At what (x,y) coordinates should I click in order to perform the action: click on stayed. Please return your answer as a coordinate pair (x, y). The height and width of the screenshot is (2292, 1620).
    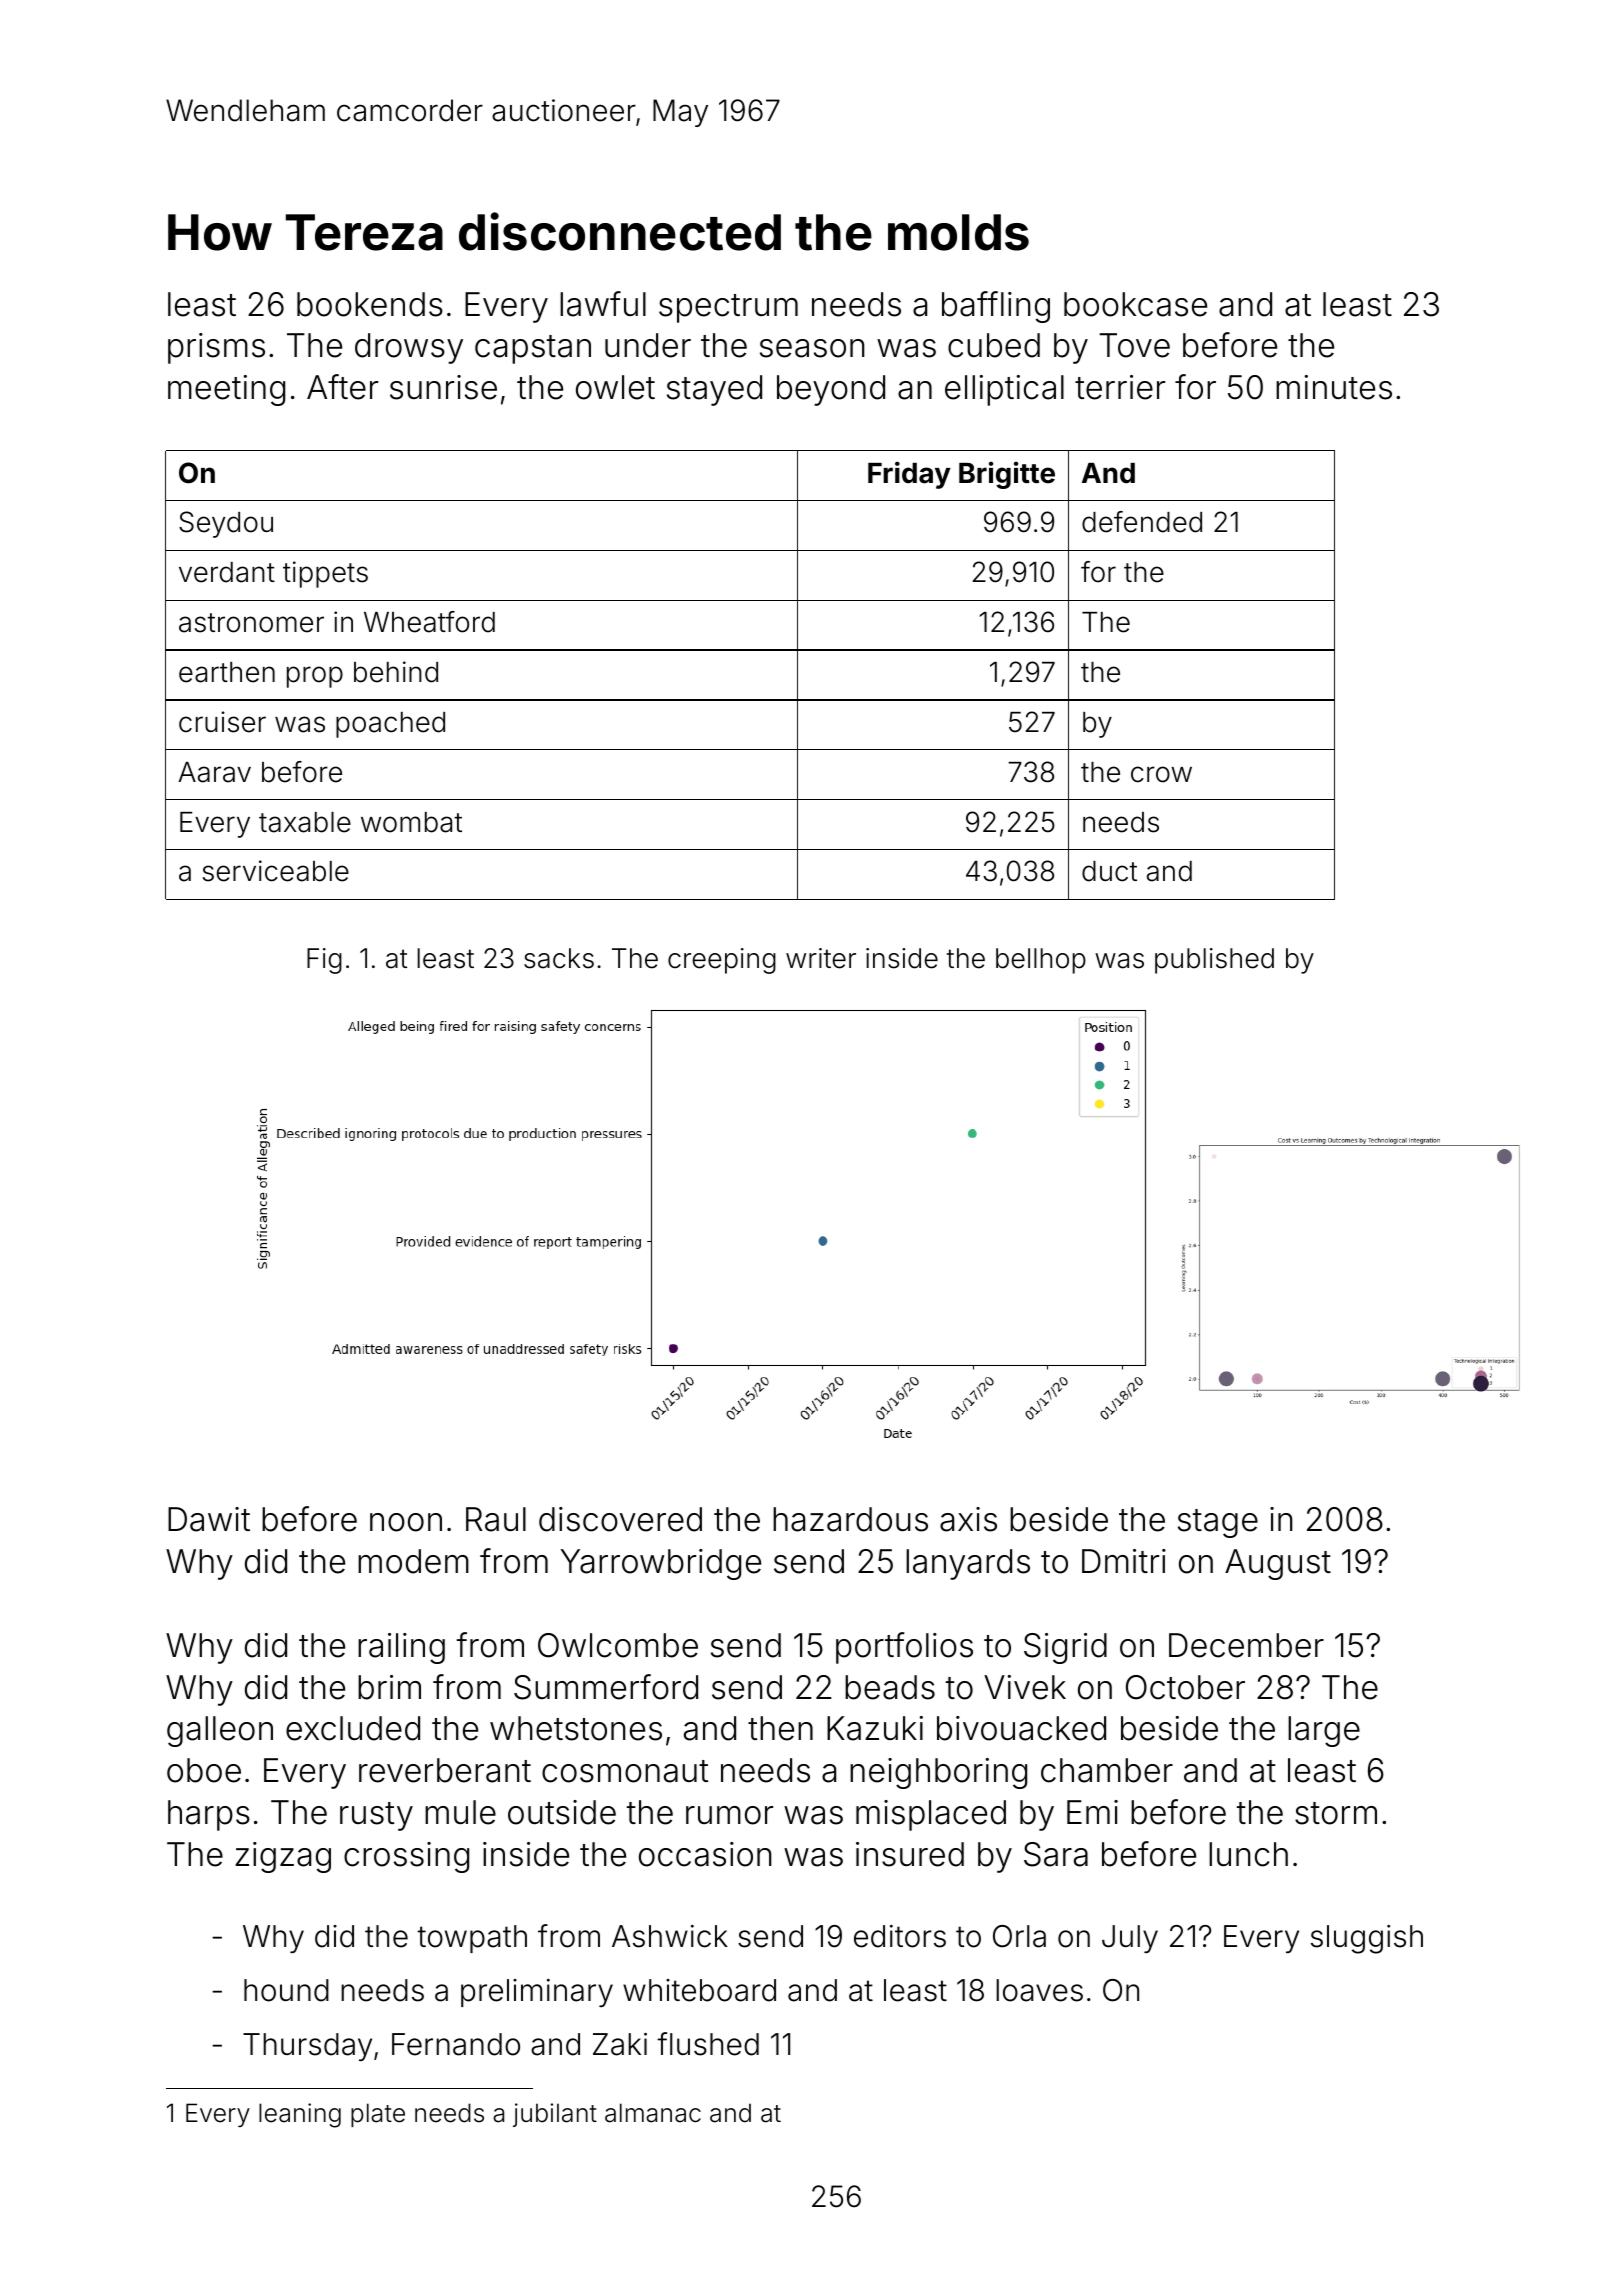
    Looking at the image, I should click on (714, 390).
